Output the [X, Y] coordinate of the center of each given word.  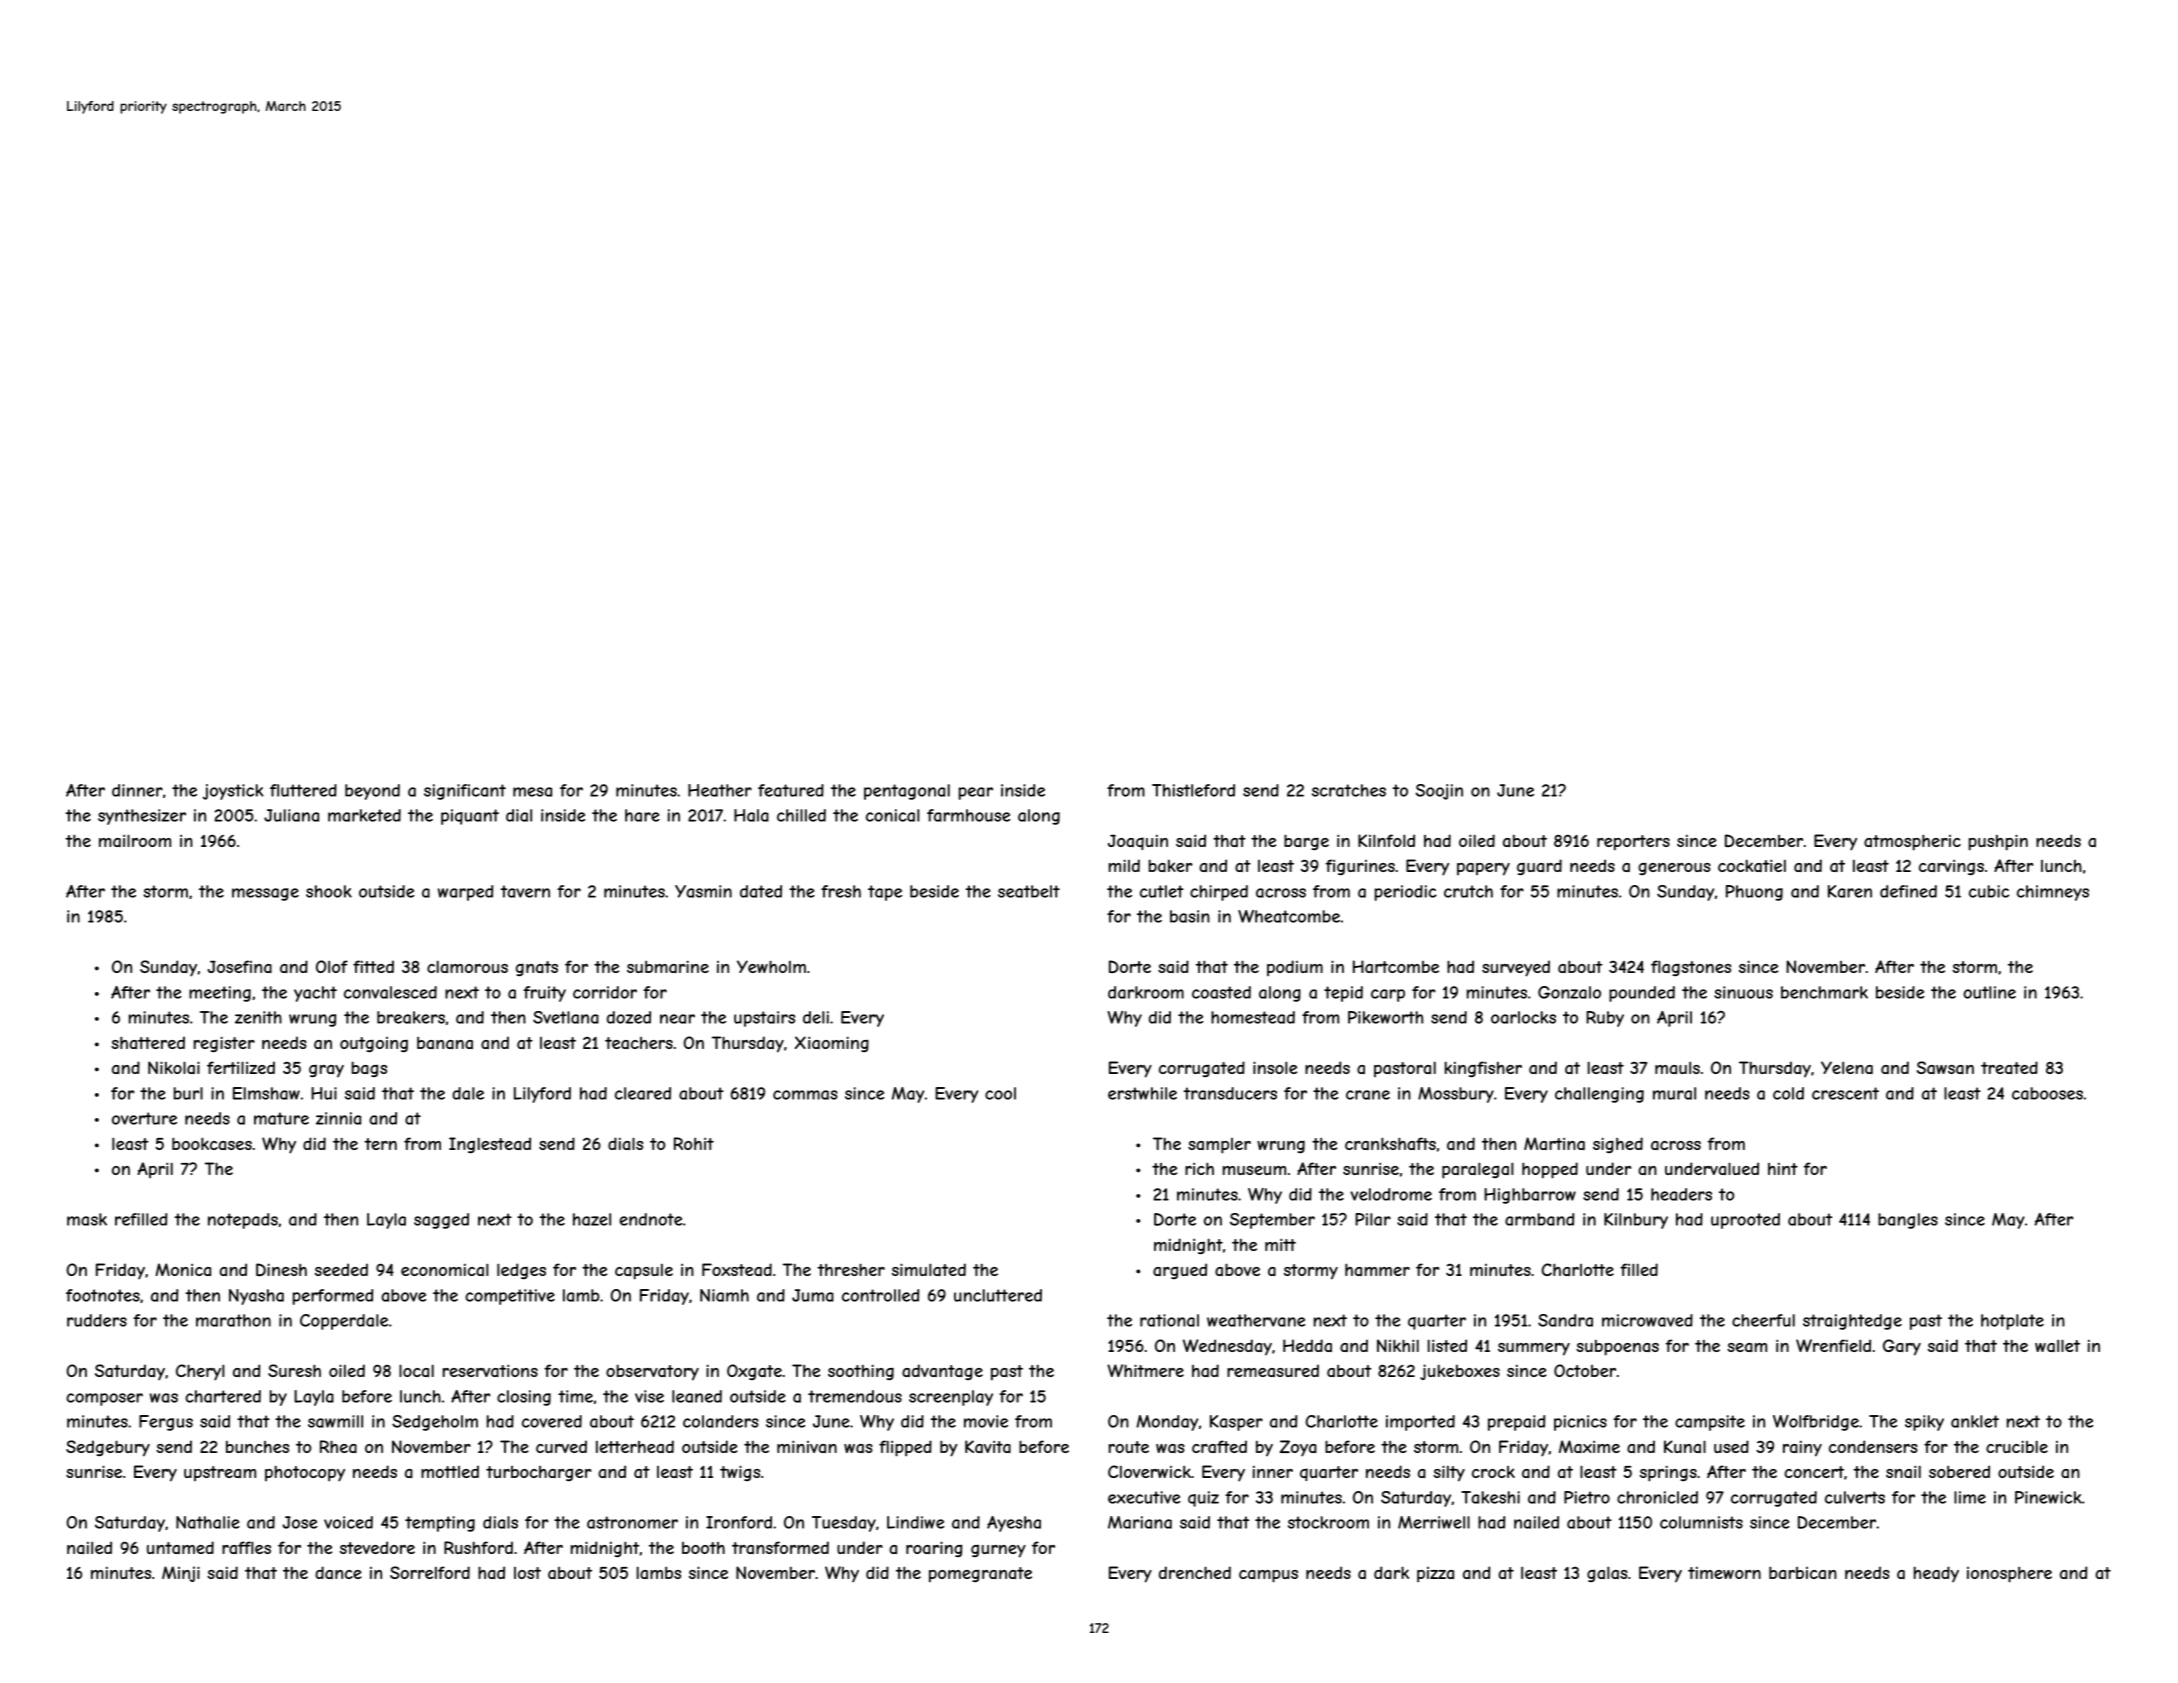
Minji [181, 1574]
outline [1989, 992]
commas [805, 1095]
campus [1268, 1576]
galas [1607, 1574]
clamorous [467, 966]
